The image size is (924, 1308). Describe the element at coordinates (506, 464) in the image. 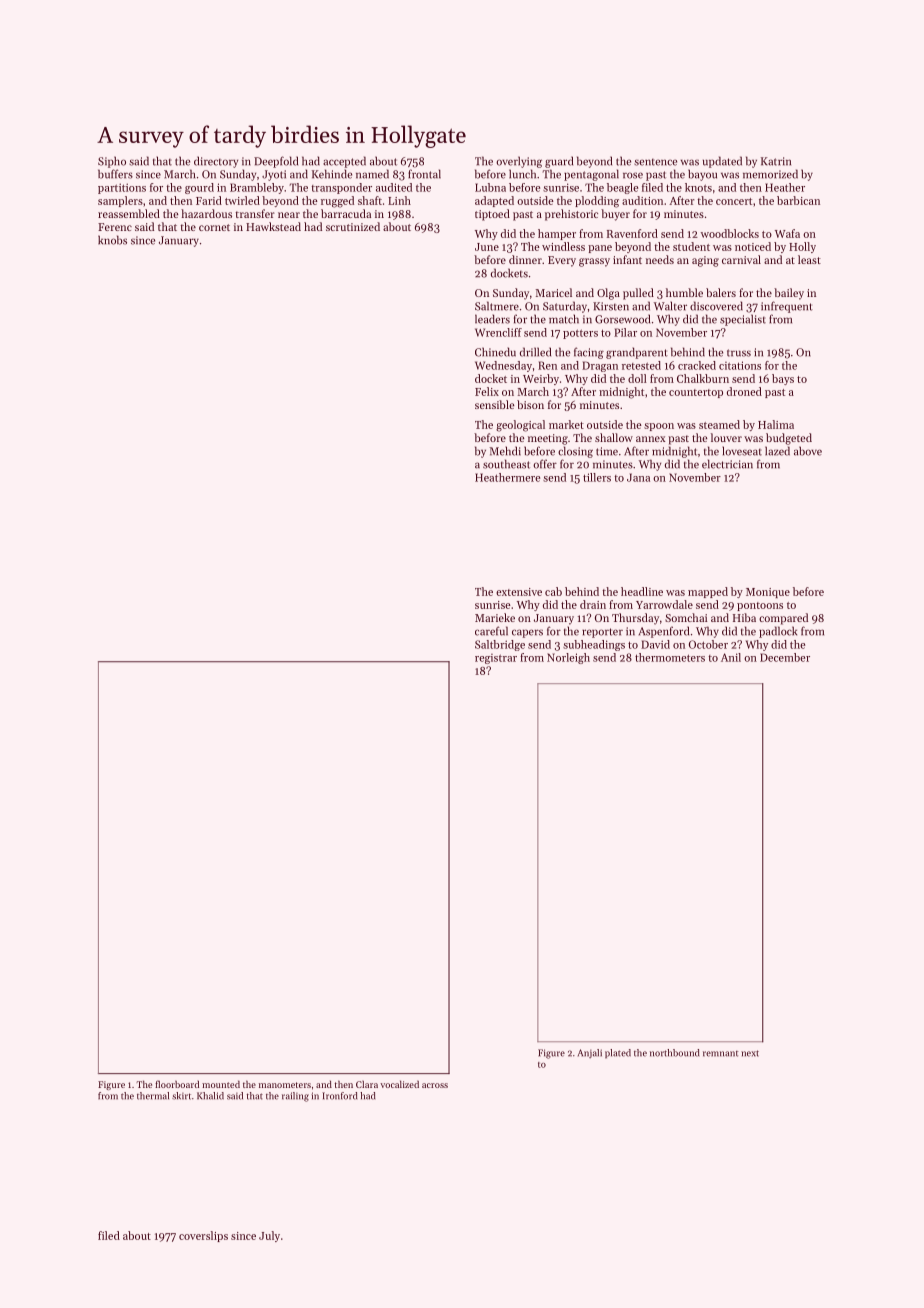

I see `southeast` at that location.
